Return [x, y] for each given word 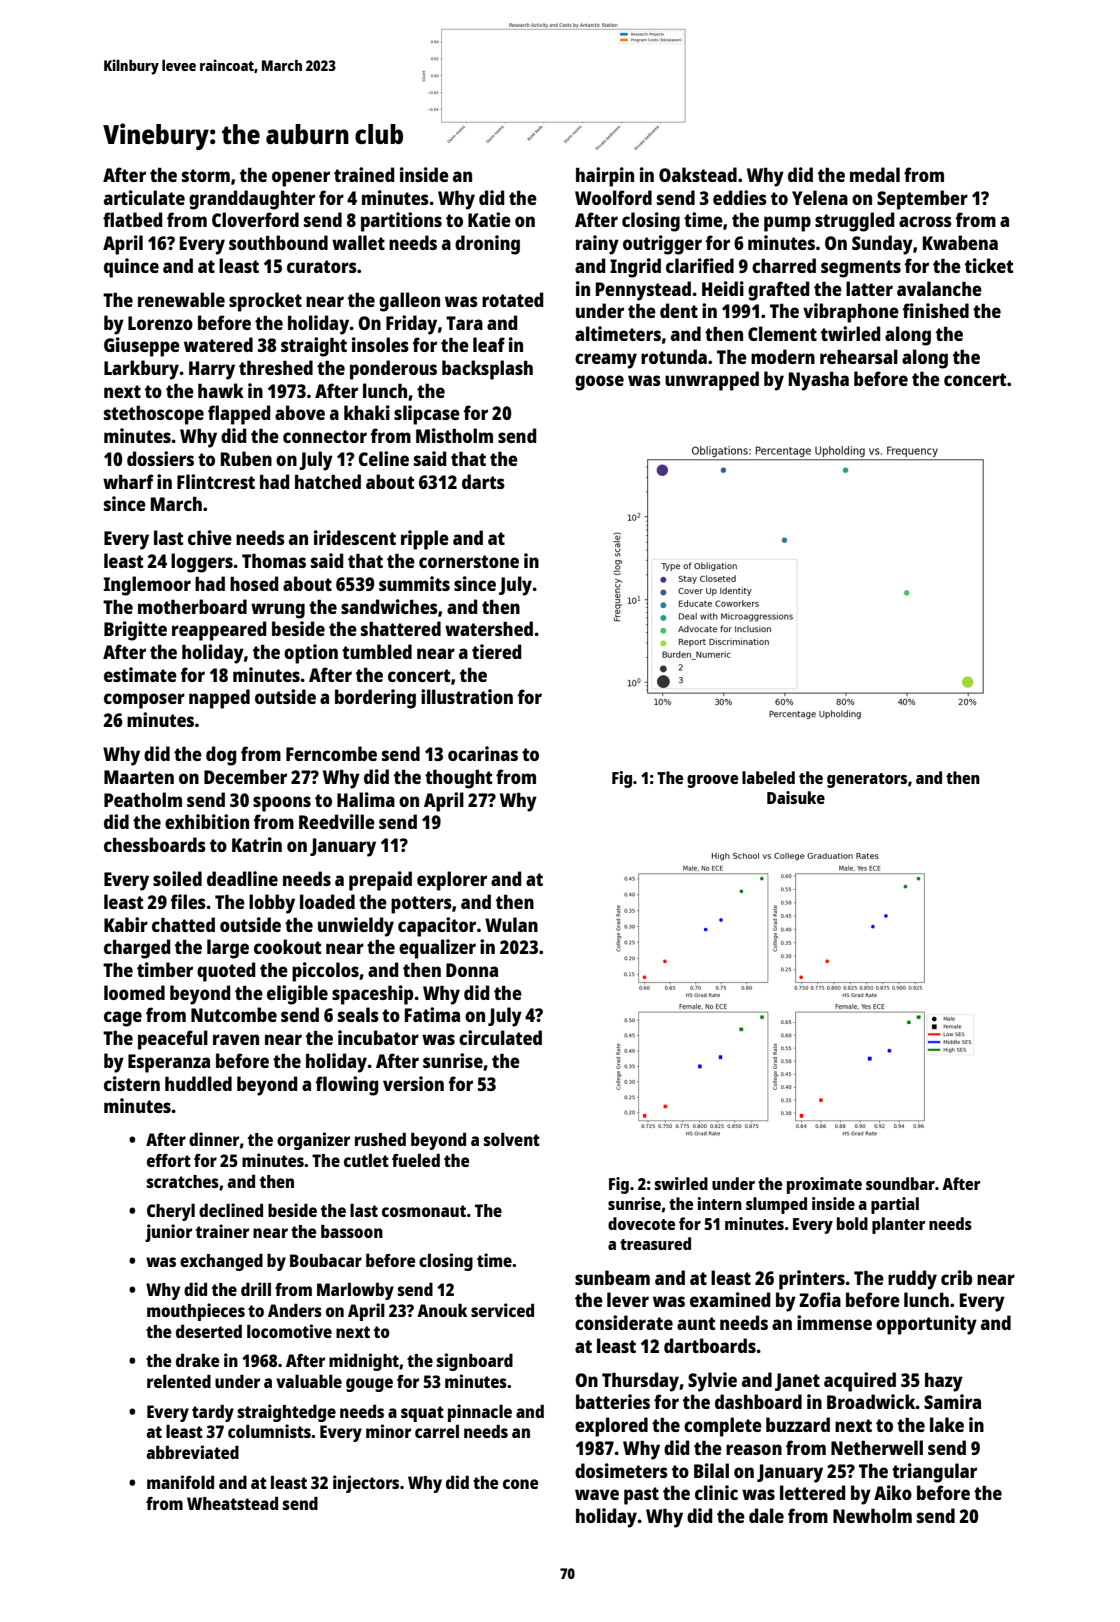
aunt [696, 1323]
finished [936, 310]
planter [898, 1225]
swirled [681, 1183]
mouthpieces [196, 1312]
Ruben [246, 458]
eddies [740, 197]
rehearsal [859, 356]
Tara [464, 323]
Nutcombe [234, 1014]
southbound [278, 242]
